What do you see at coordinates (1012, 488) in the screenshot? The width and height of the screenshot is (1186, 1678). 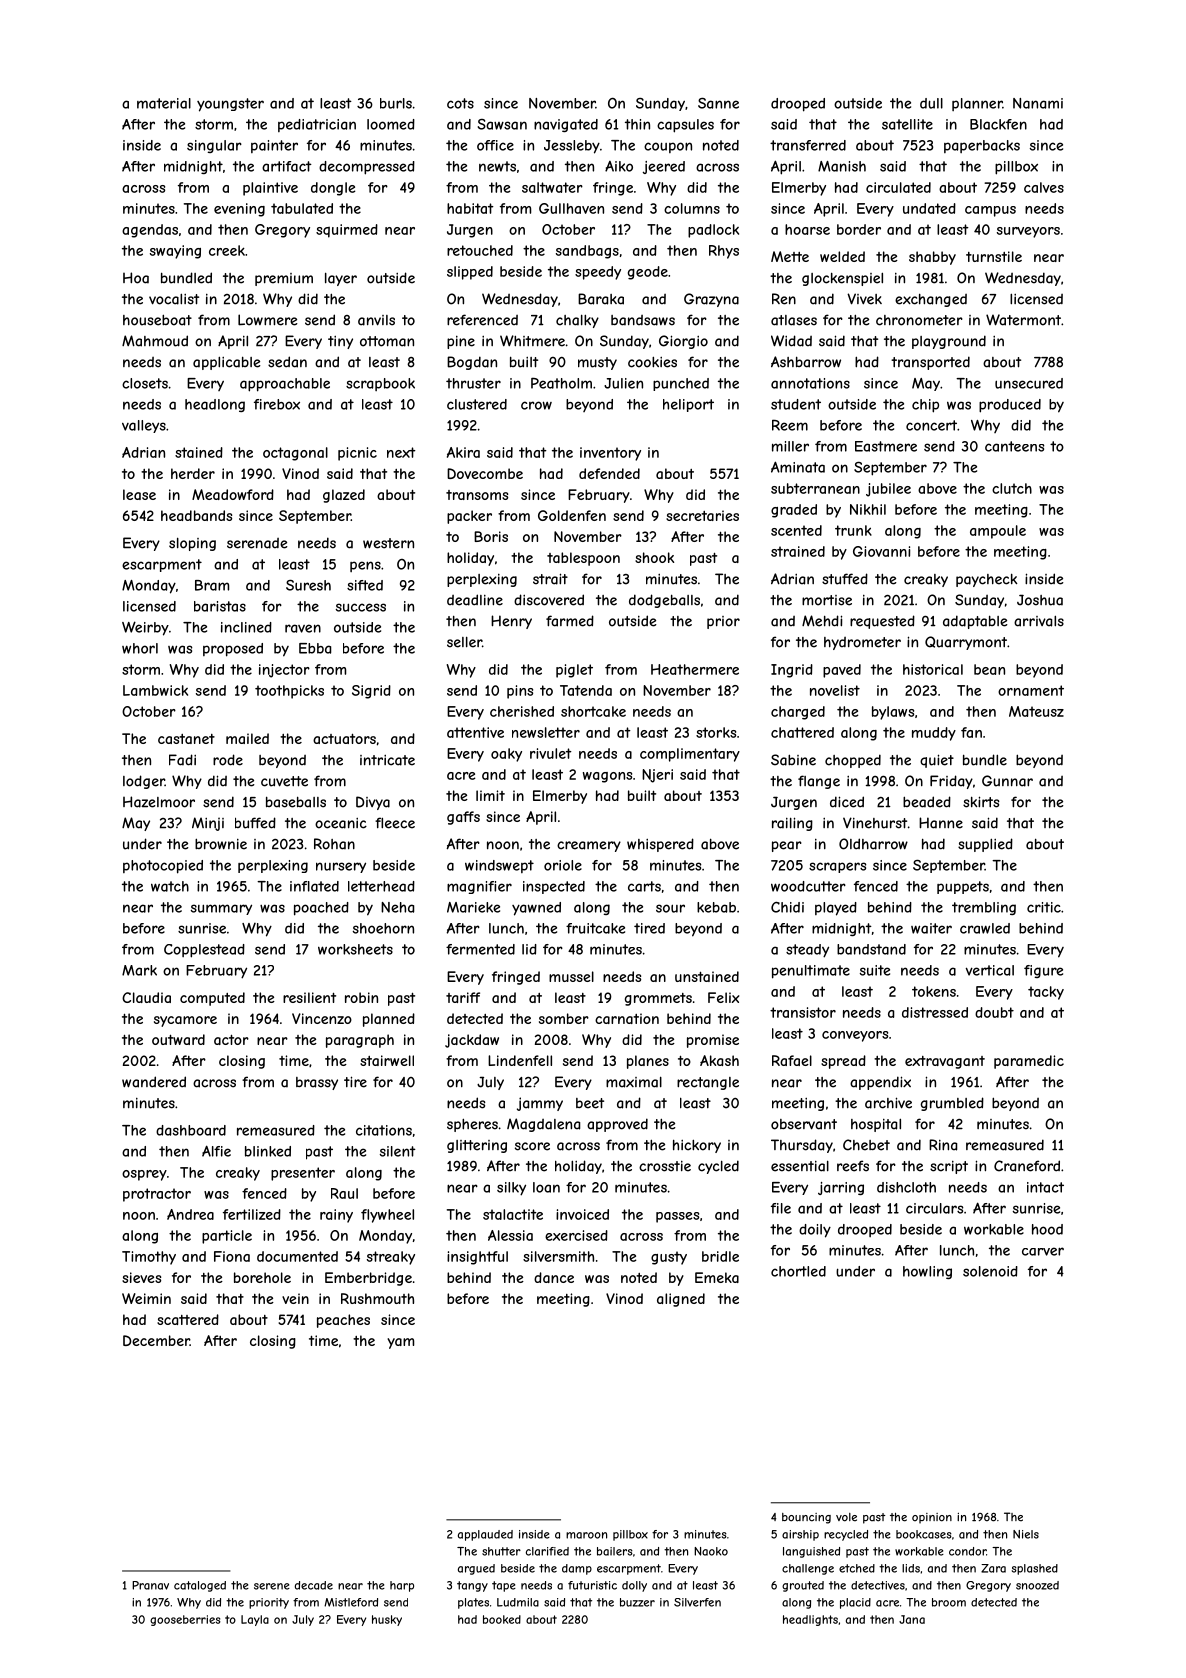 I see `clutch` at bounding box center [1012, 488].
